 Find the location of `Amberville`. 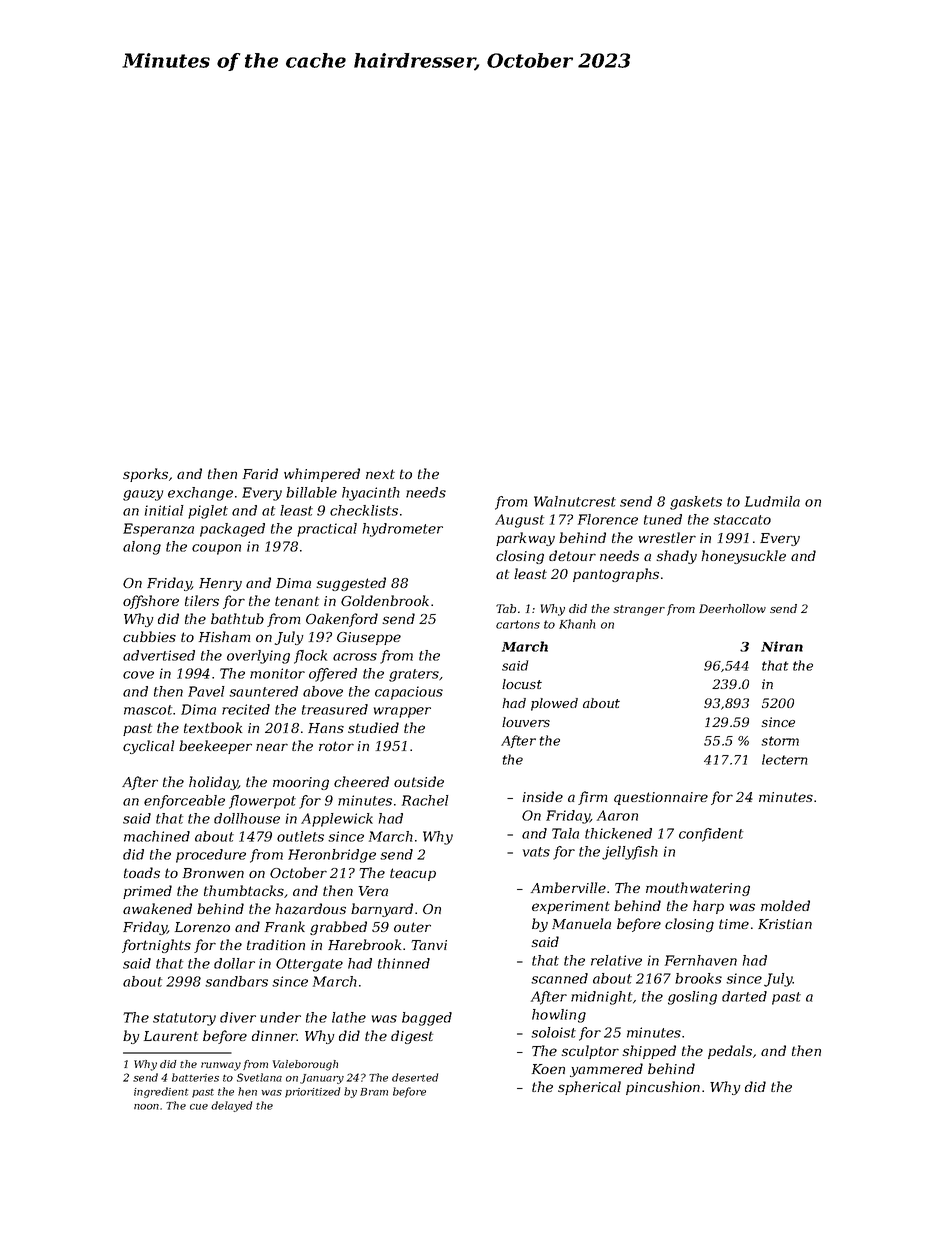

Amberville is located at coordinates (568, 887).
